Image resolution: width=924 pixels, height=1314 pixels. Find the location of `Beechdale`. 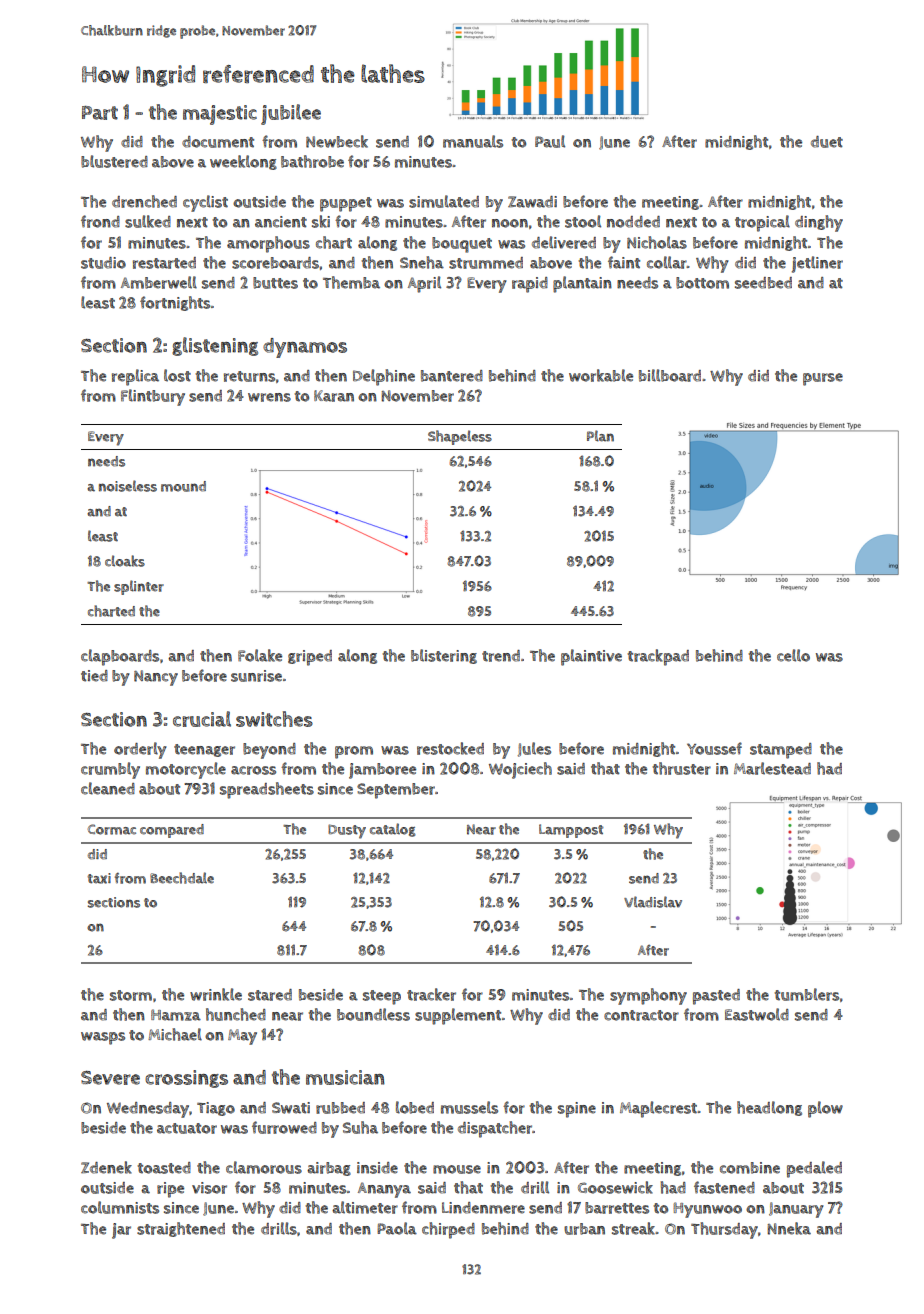

Beechdale is located at coordinates (182, 878).
